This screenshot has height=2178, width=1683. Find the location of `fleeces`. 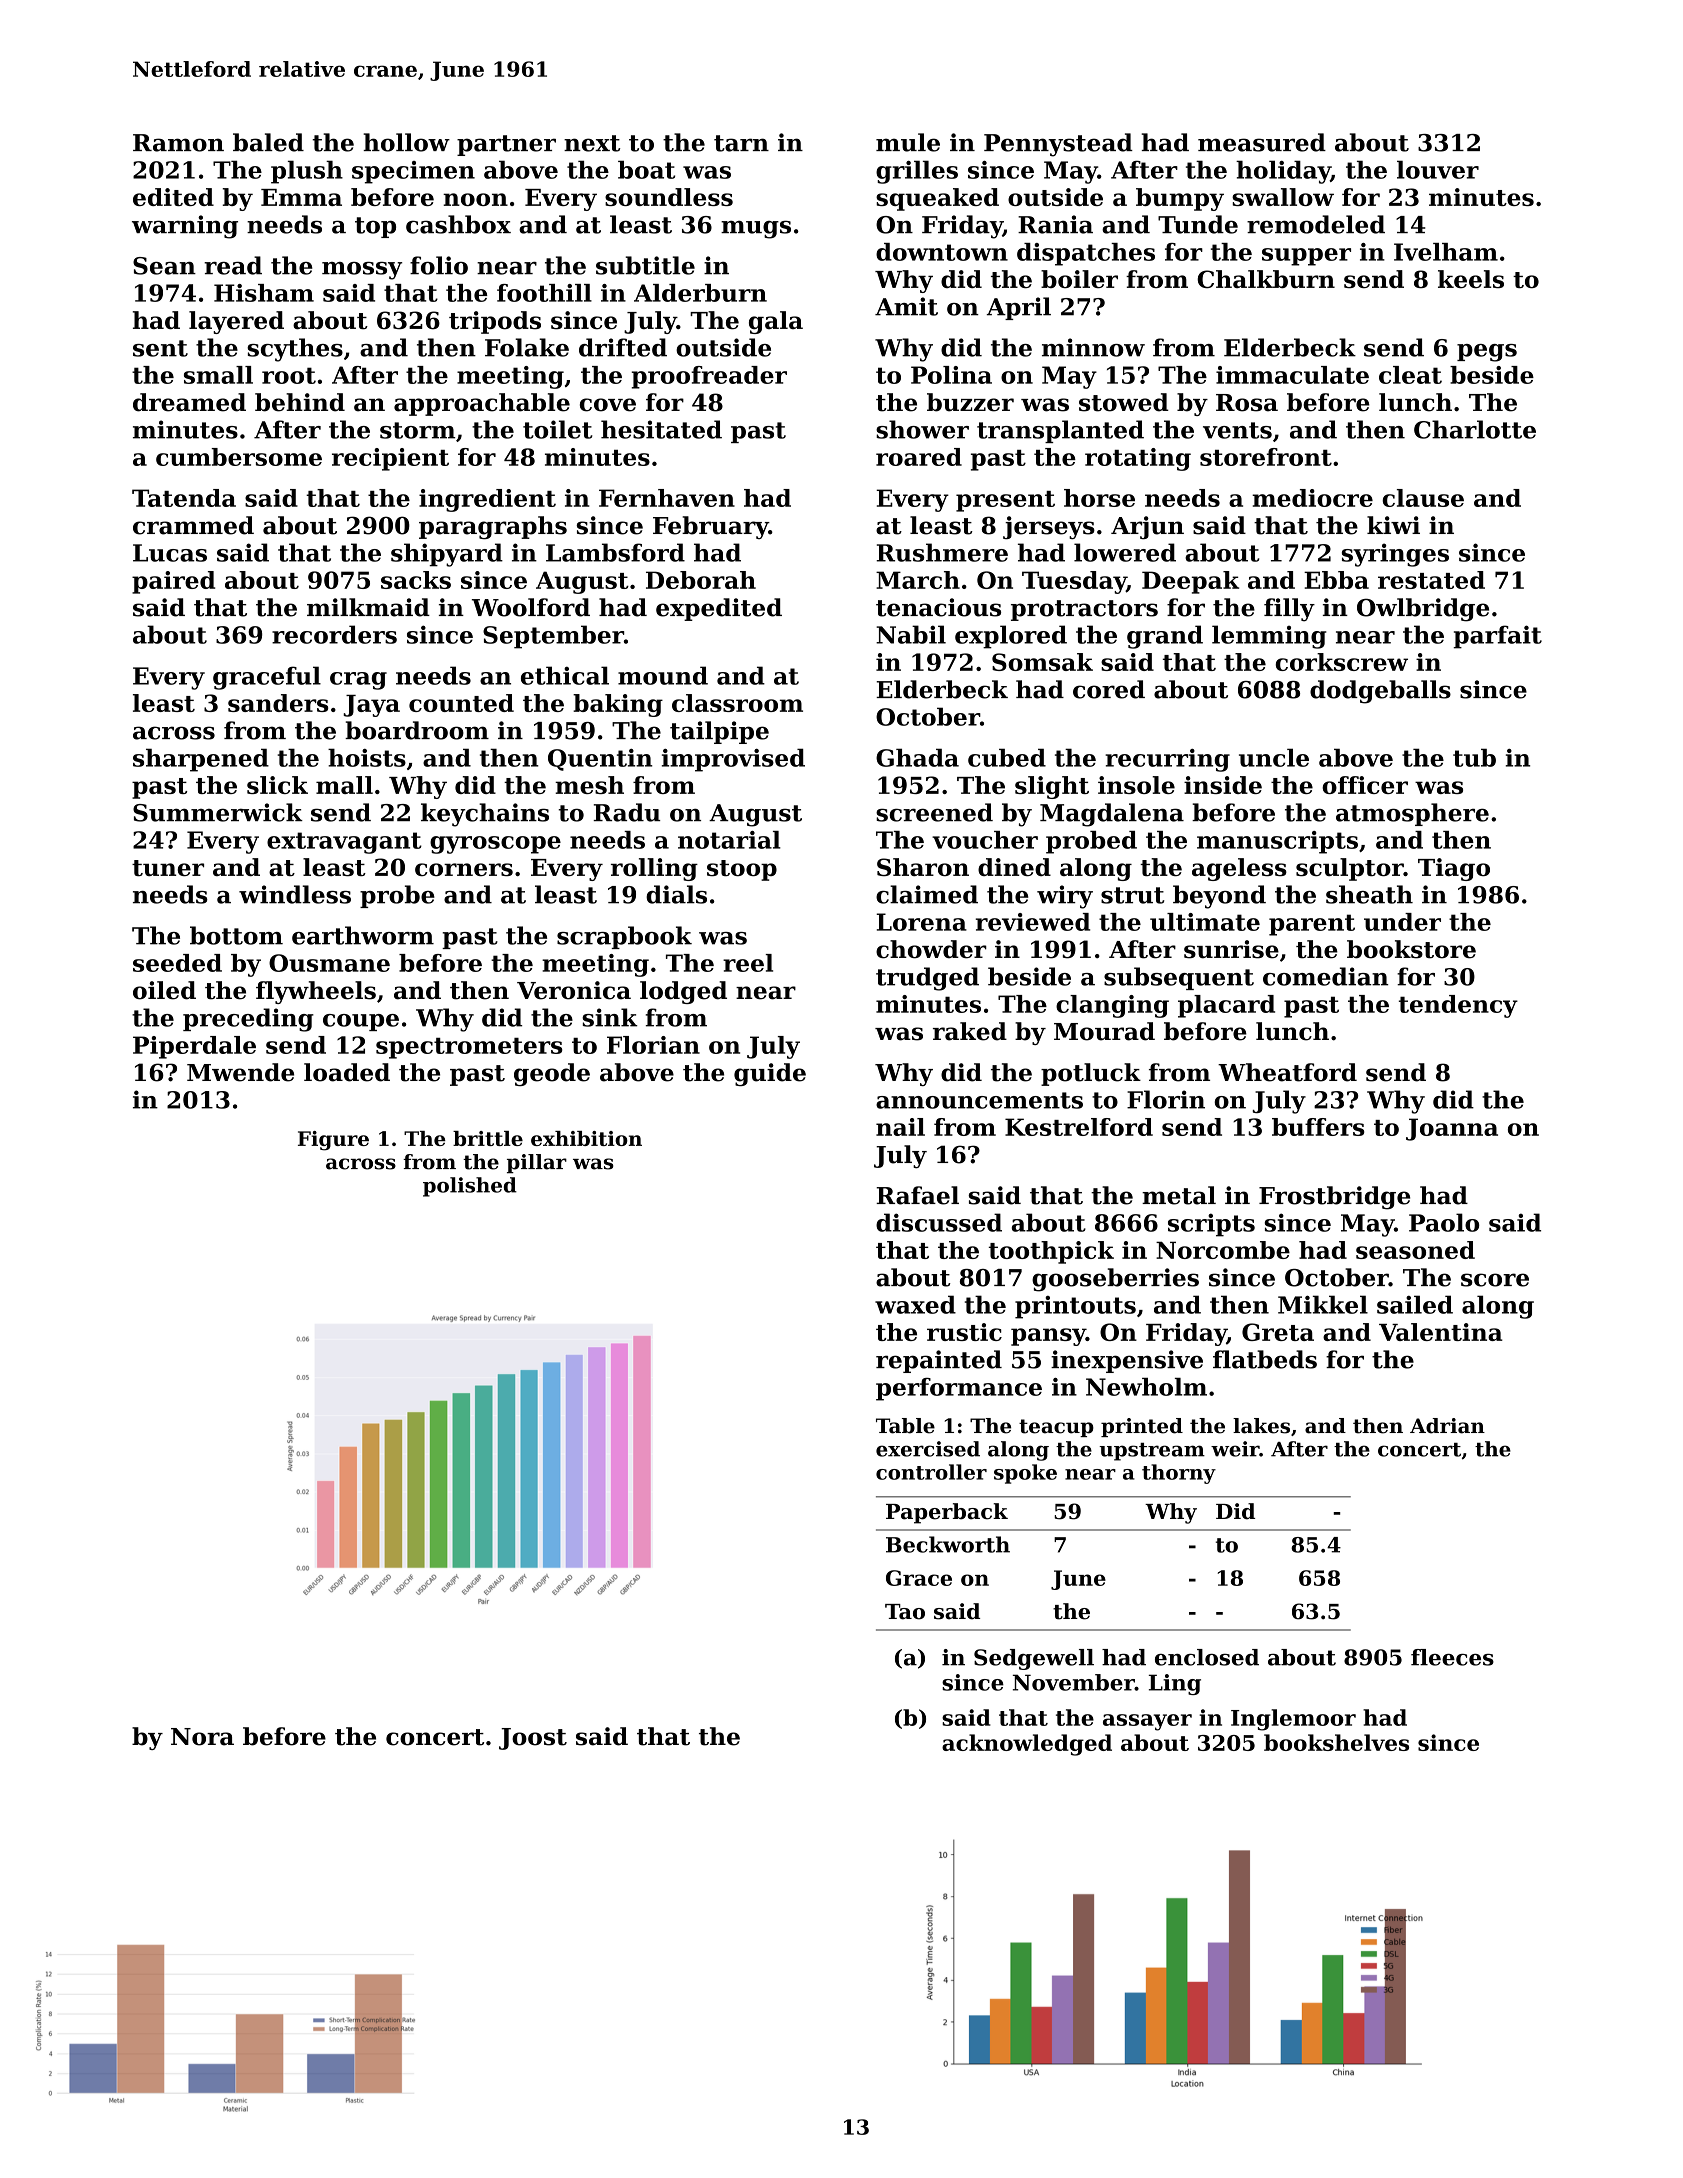

fleeces is located at coordinates (1452, 1657).
